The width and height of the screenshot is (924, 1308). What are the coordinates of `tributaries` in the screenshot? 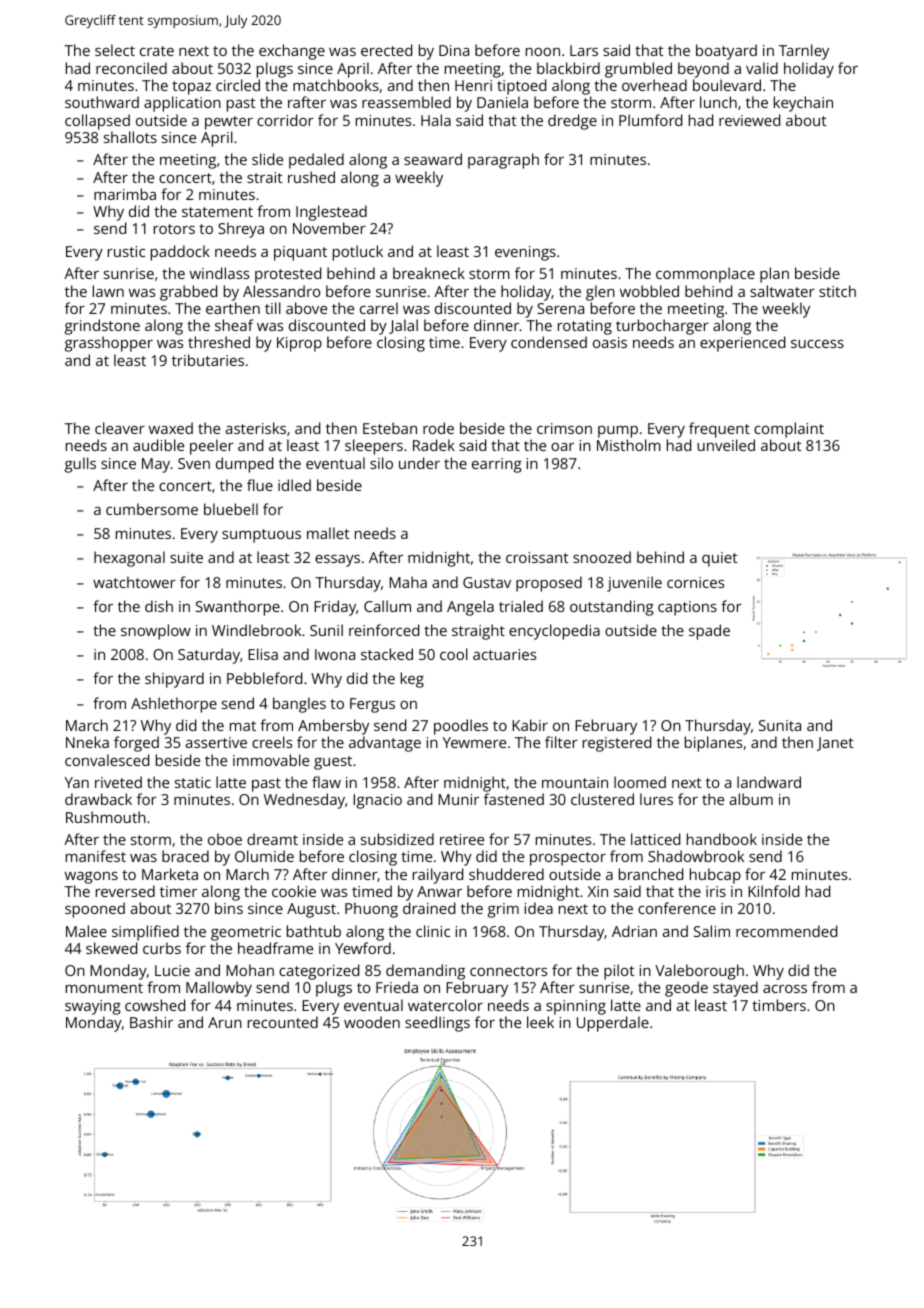 It's located at (208, 360).
